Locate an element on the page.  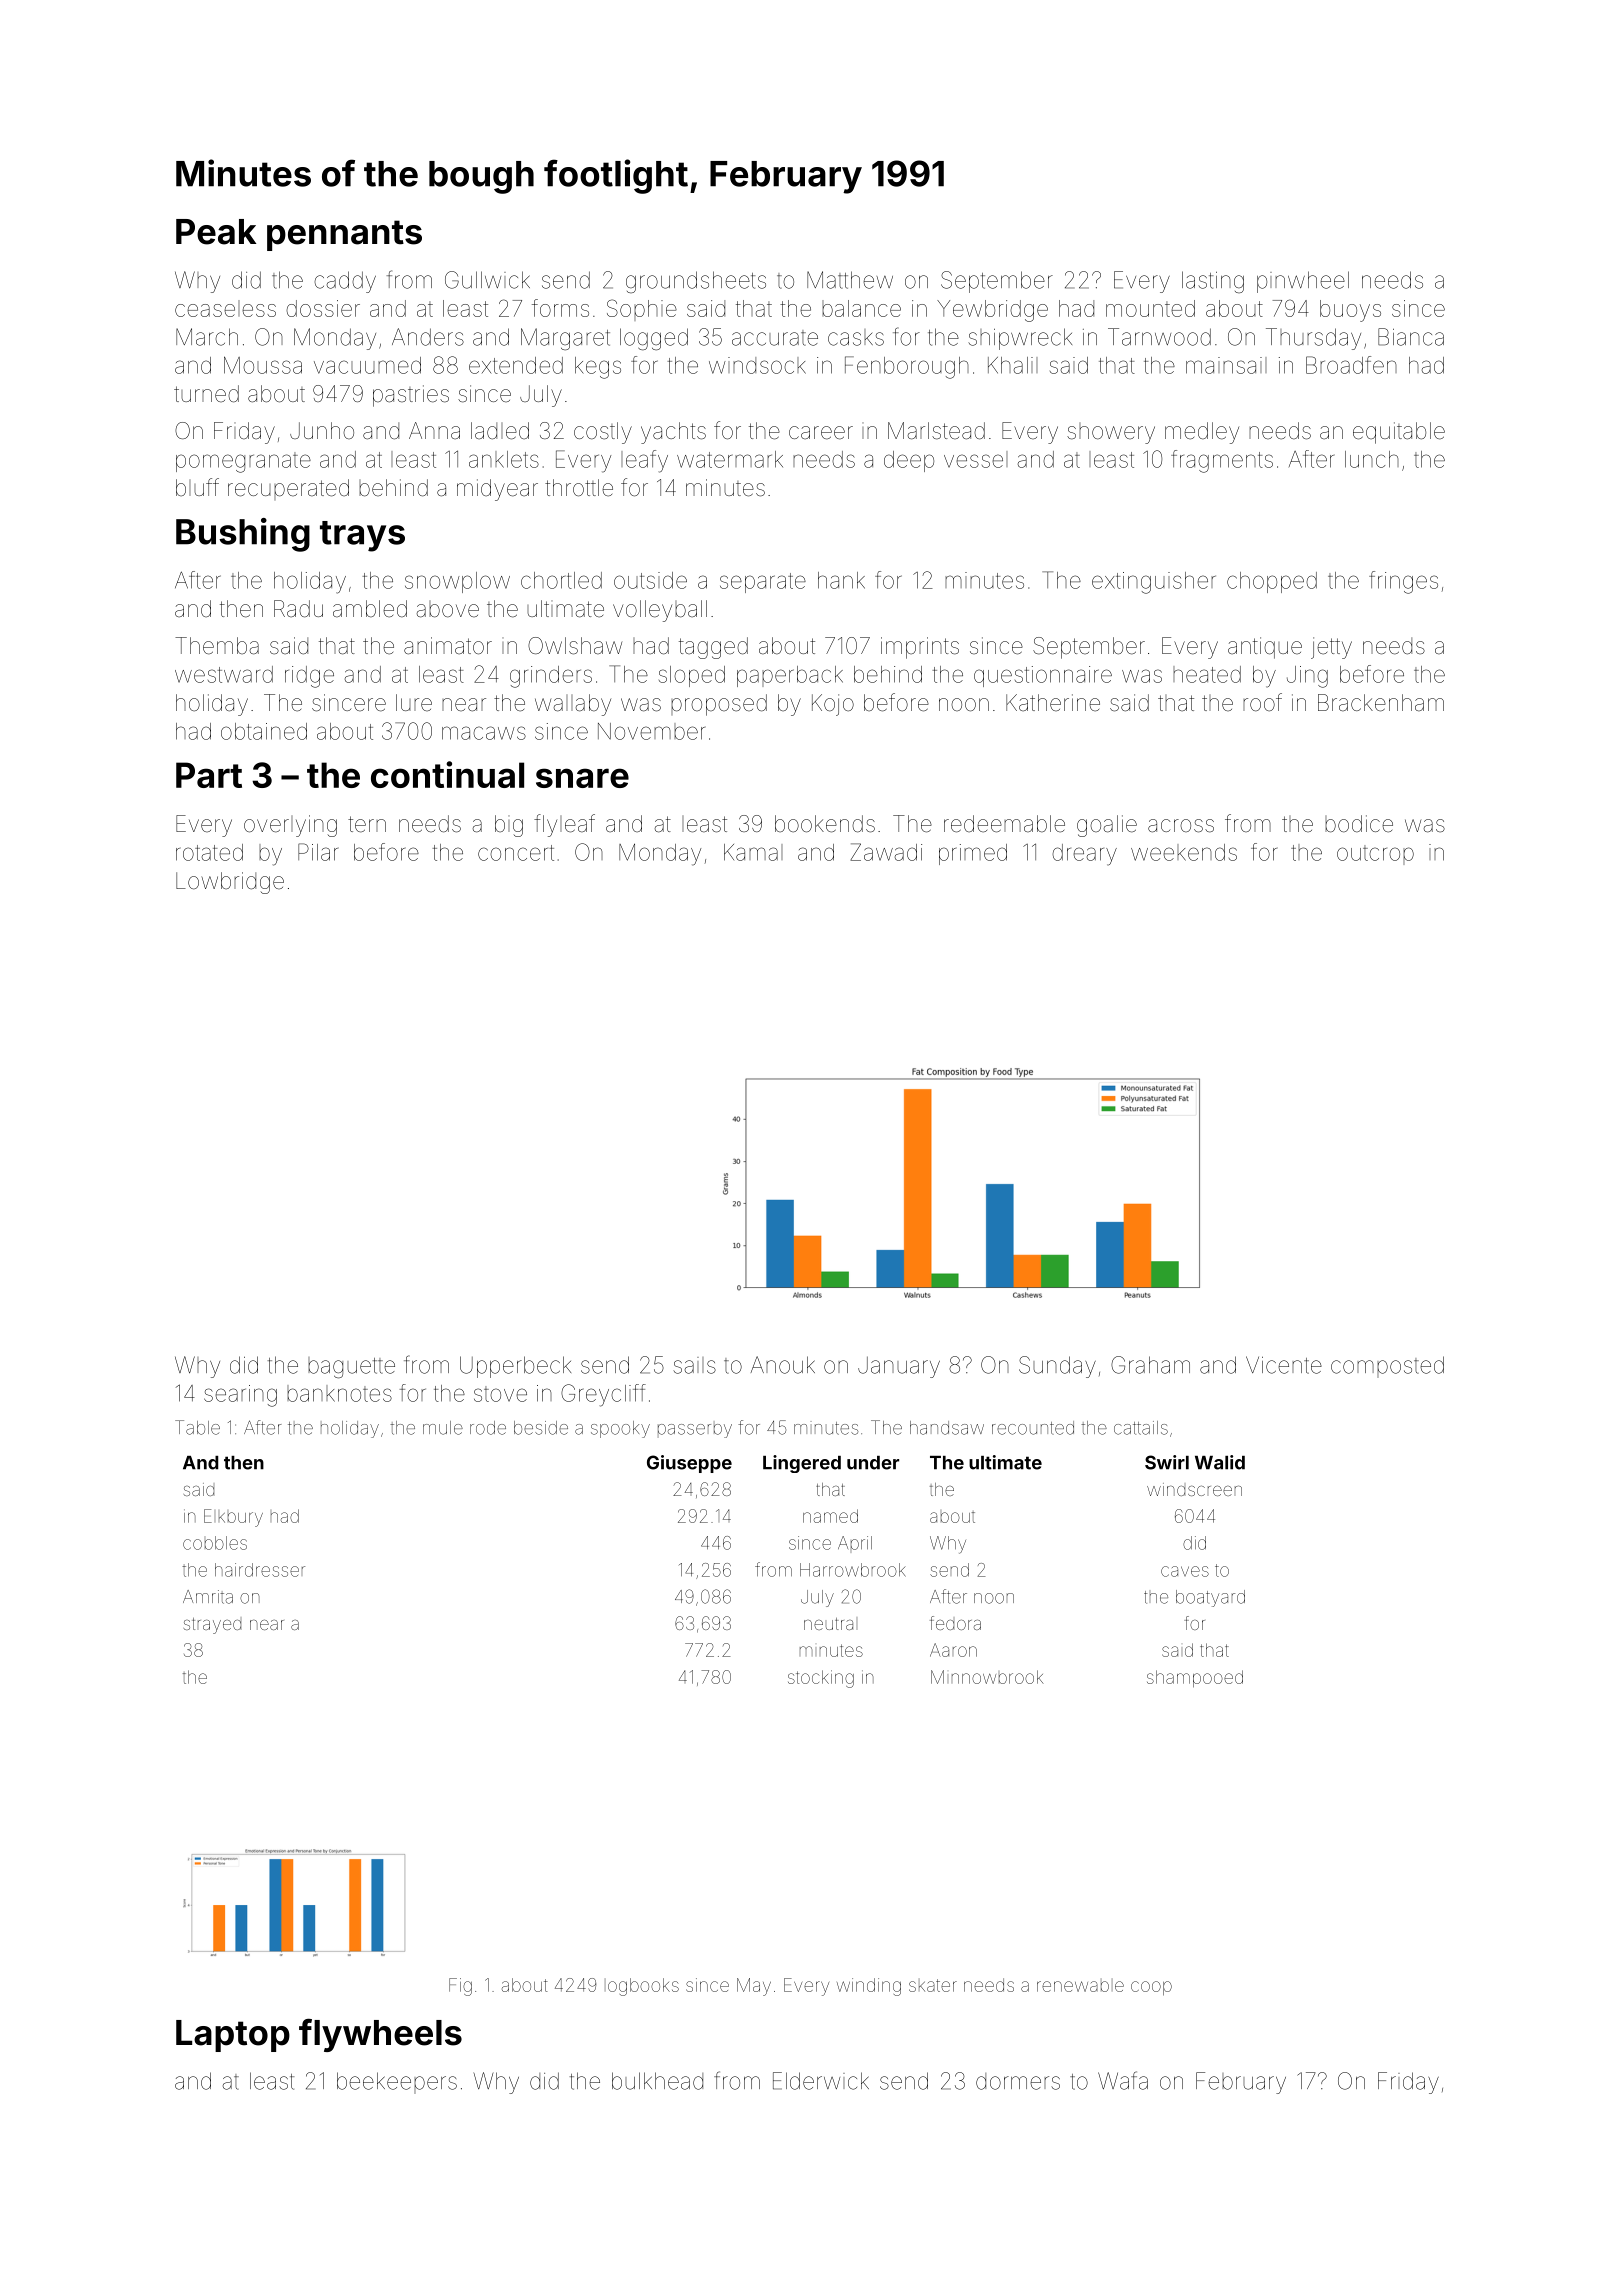
Giuseppe is located at coordinates (689, 1464).
